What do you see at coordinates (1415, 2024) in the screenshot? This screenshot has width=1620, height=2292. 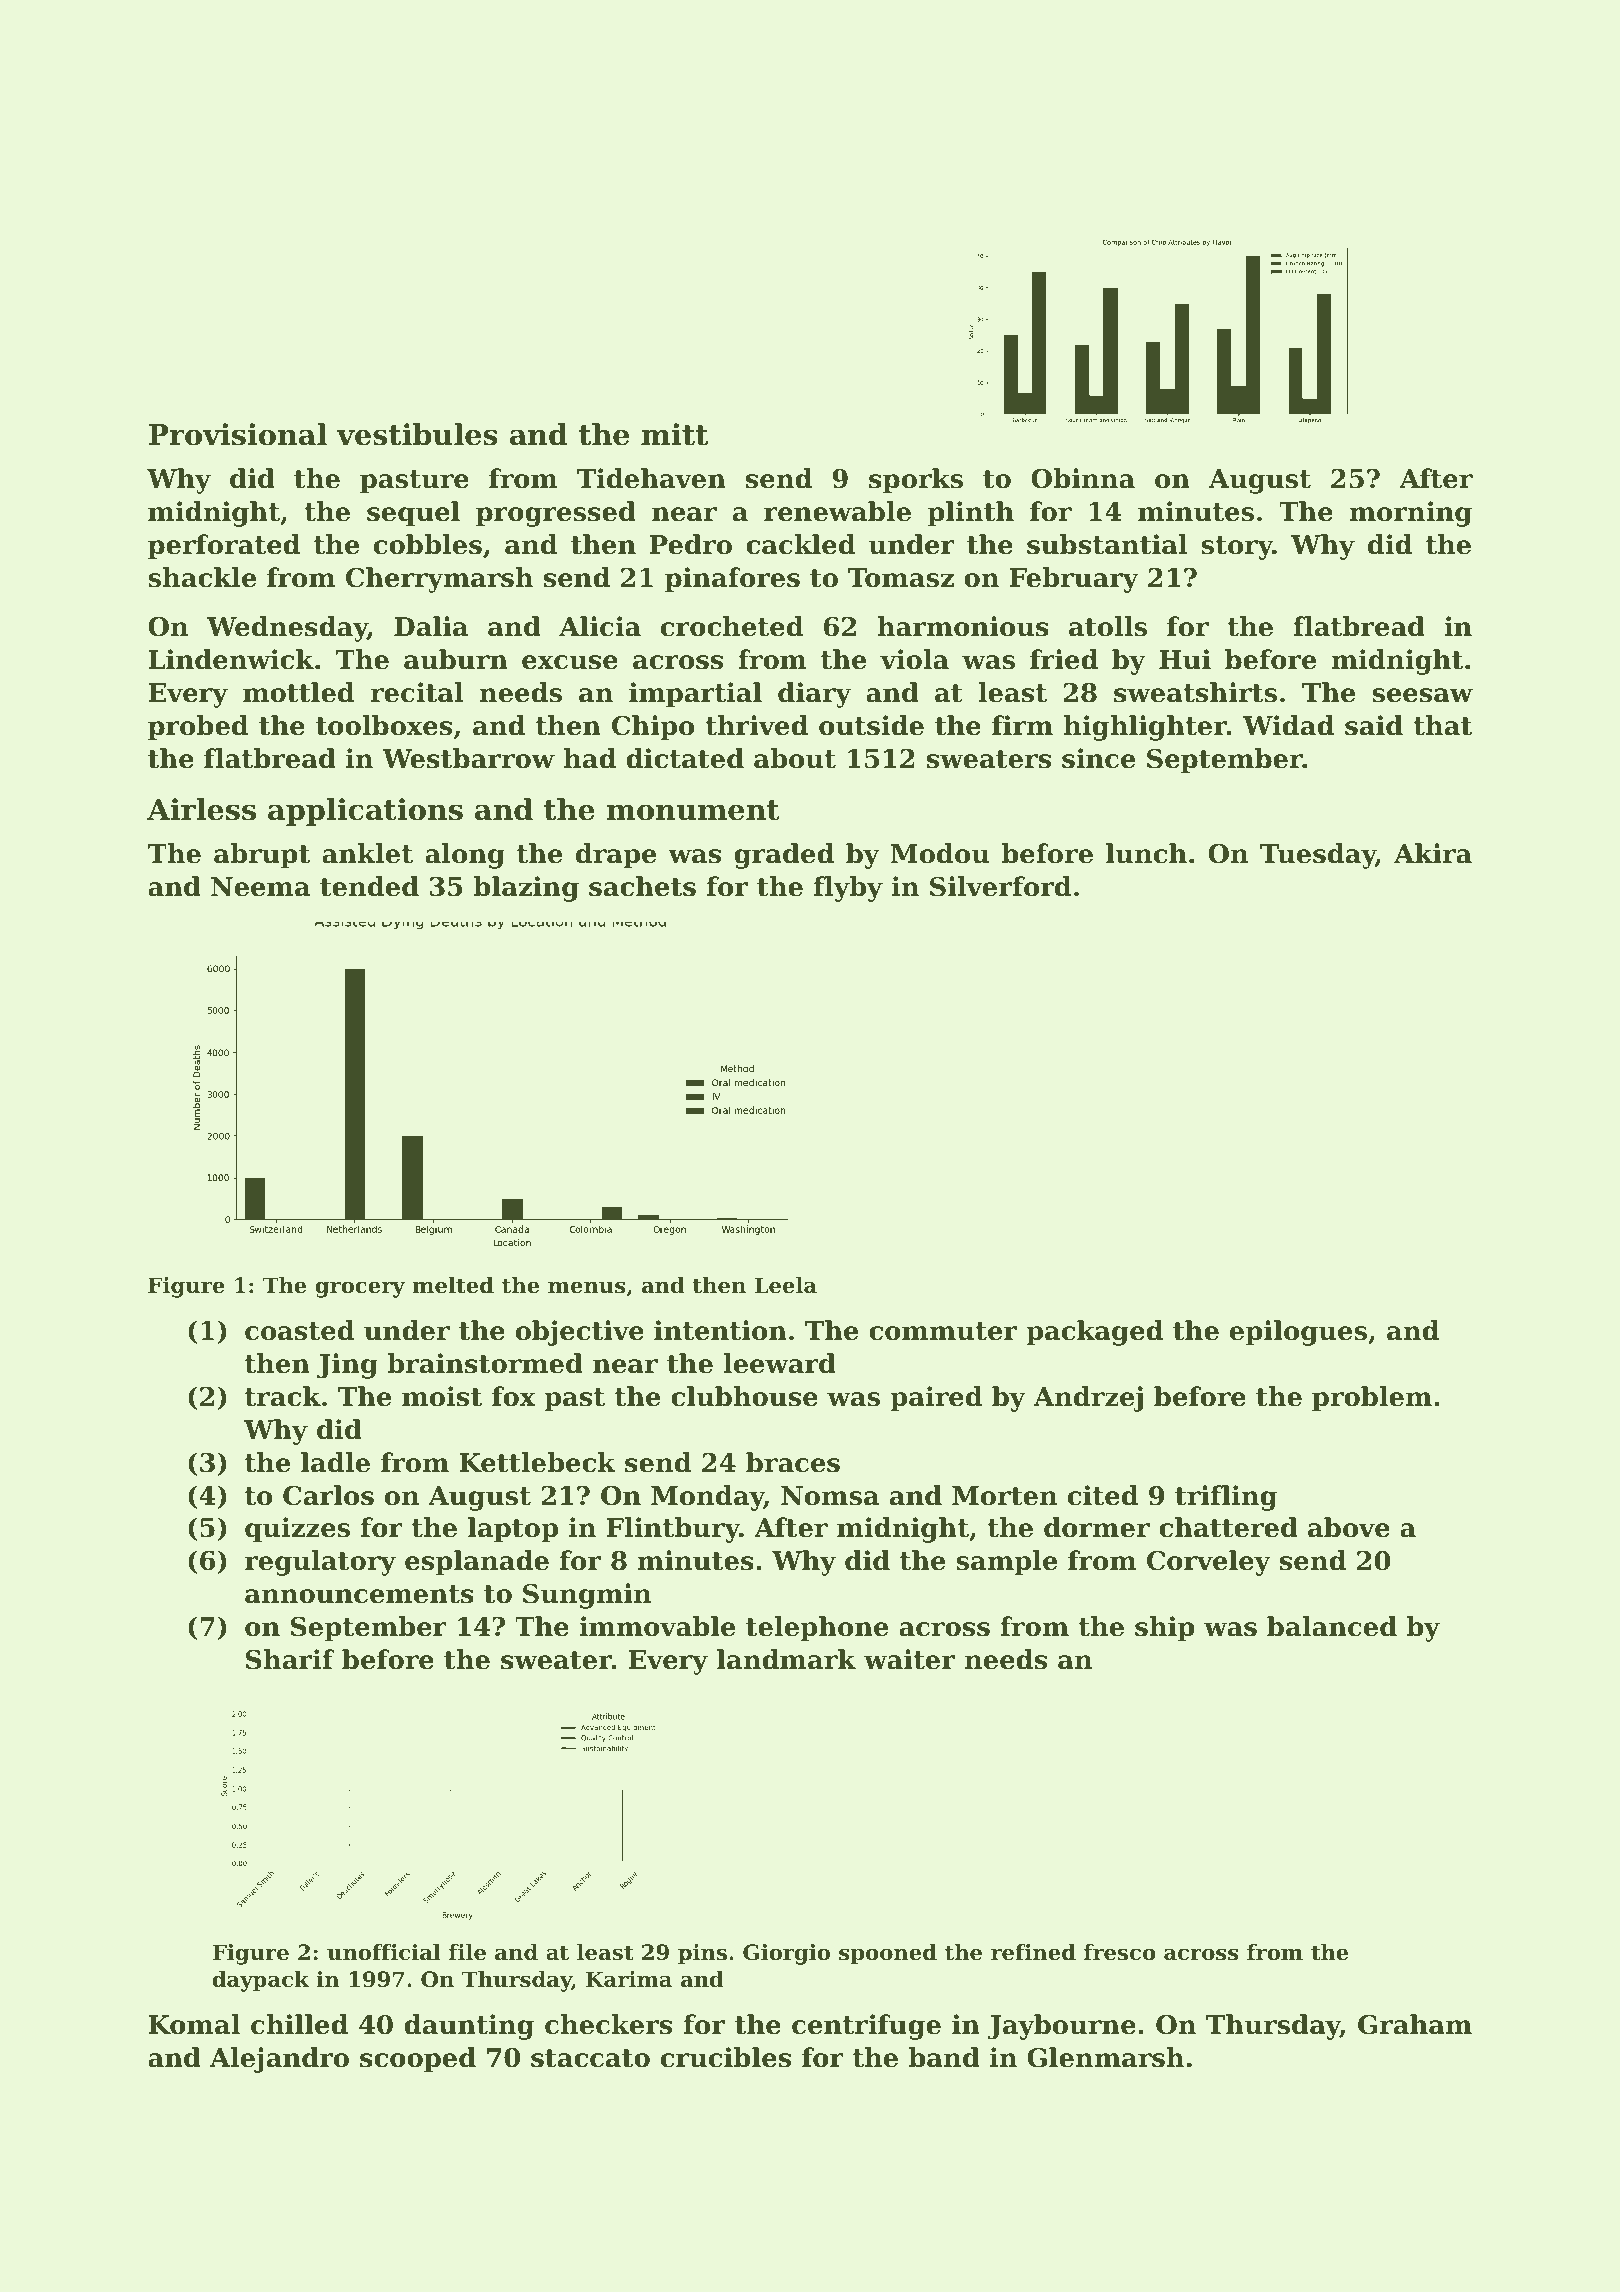 I see `Graham` at bounding box center [1415, 2024].
